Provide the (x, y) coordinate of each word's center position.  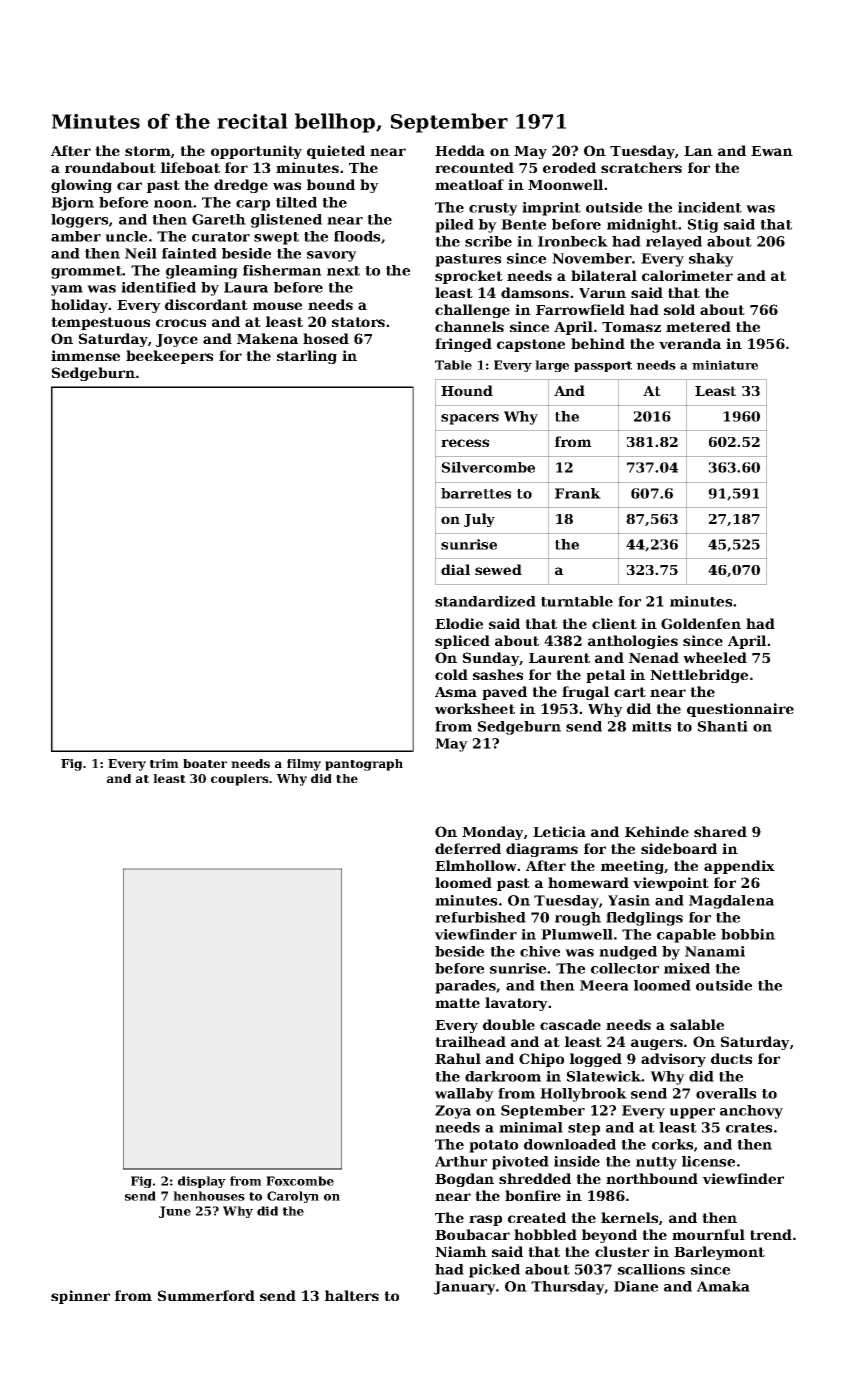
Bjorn (72, 204)
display (202, 1182)
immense (85, 355)
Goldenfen (701, 623)
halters (352, 1295)
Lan (698, 151)
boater (205, 763)
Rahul (458, 1058)
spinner (80, 1297)
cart (630, 692)
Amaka (723, 1286)
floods (357, 236)
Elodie (459, 623)
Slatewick (604, 1076)
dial (455, 569)
